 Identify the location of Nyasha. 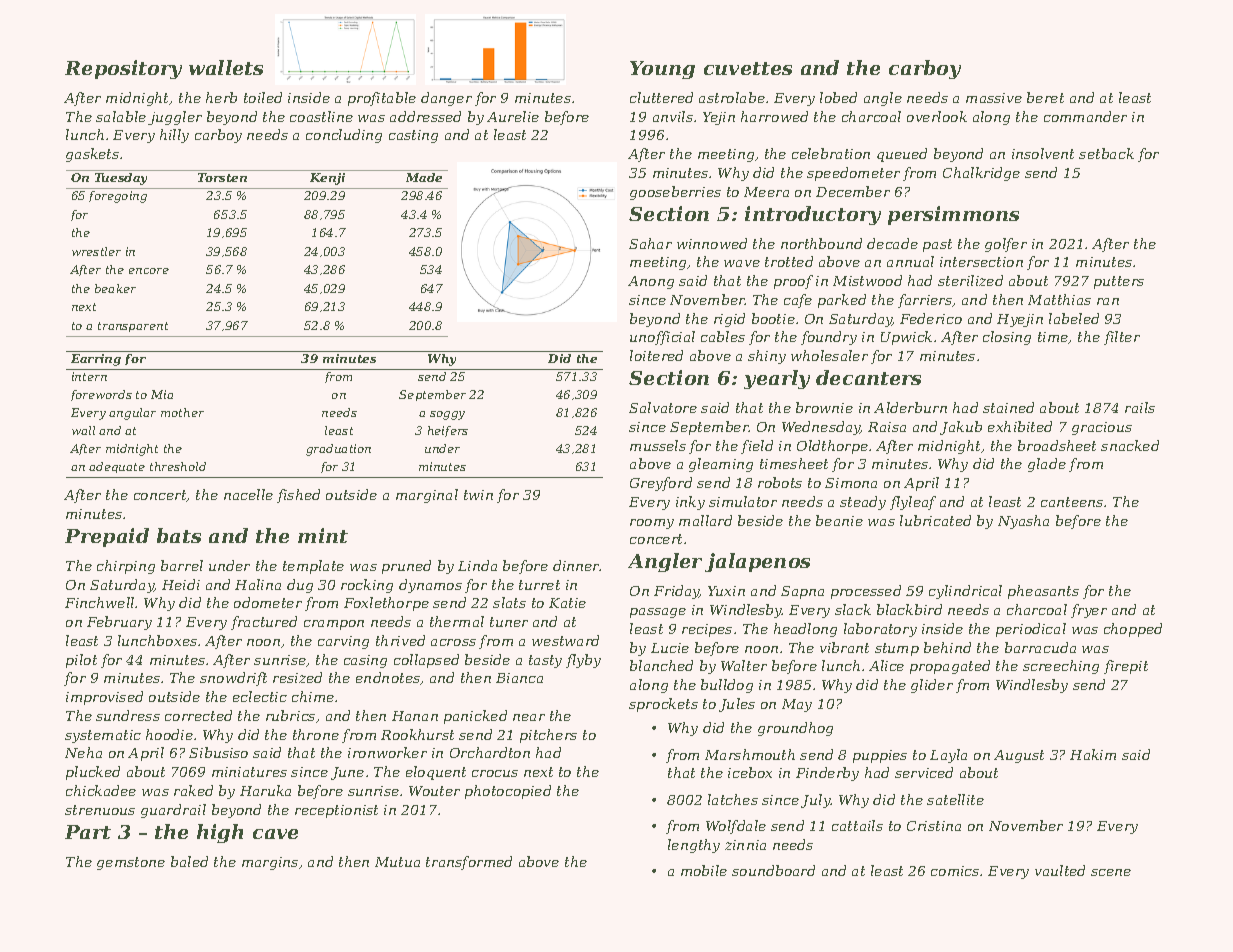
(1023, 522).
